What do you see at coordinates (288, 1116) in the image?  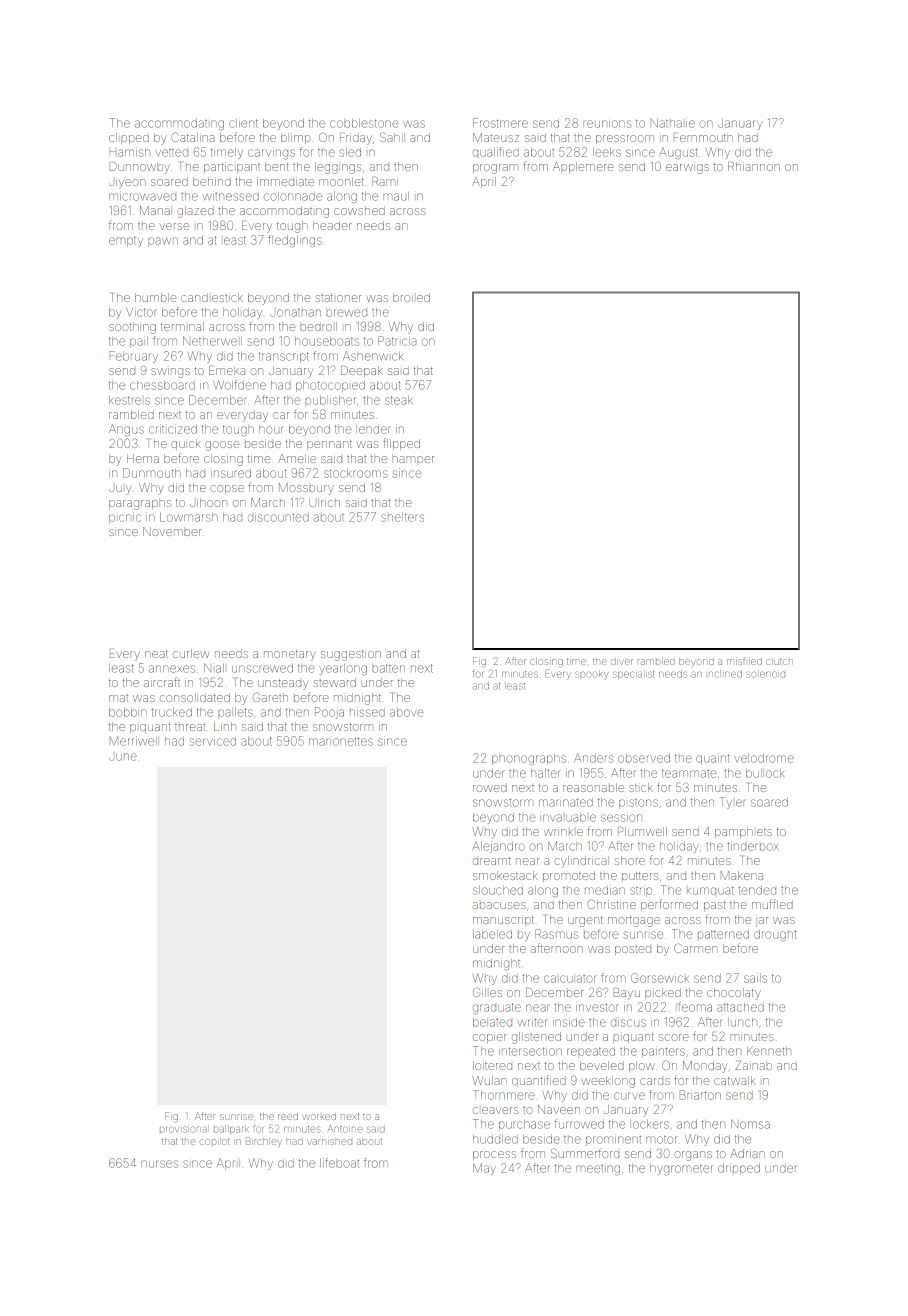 I see `reed` at bounding box center [288, 1116].
